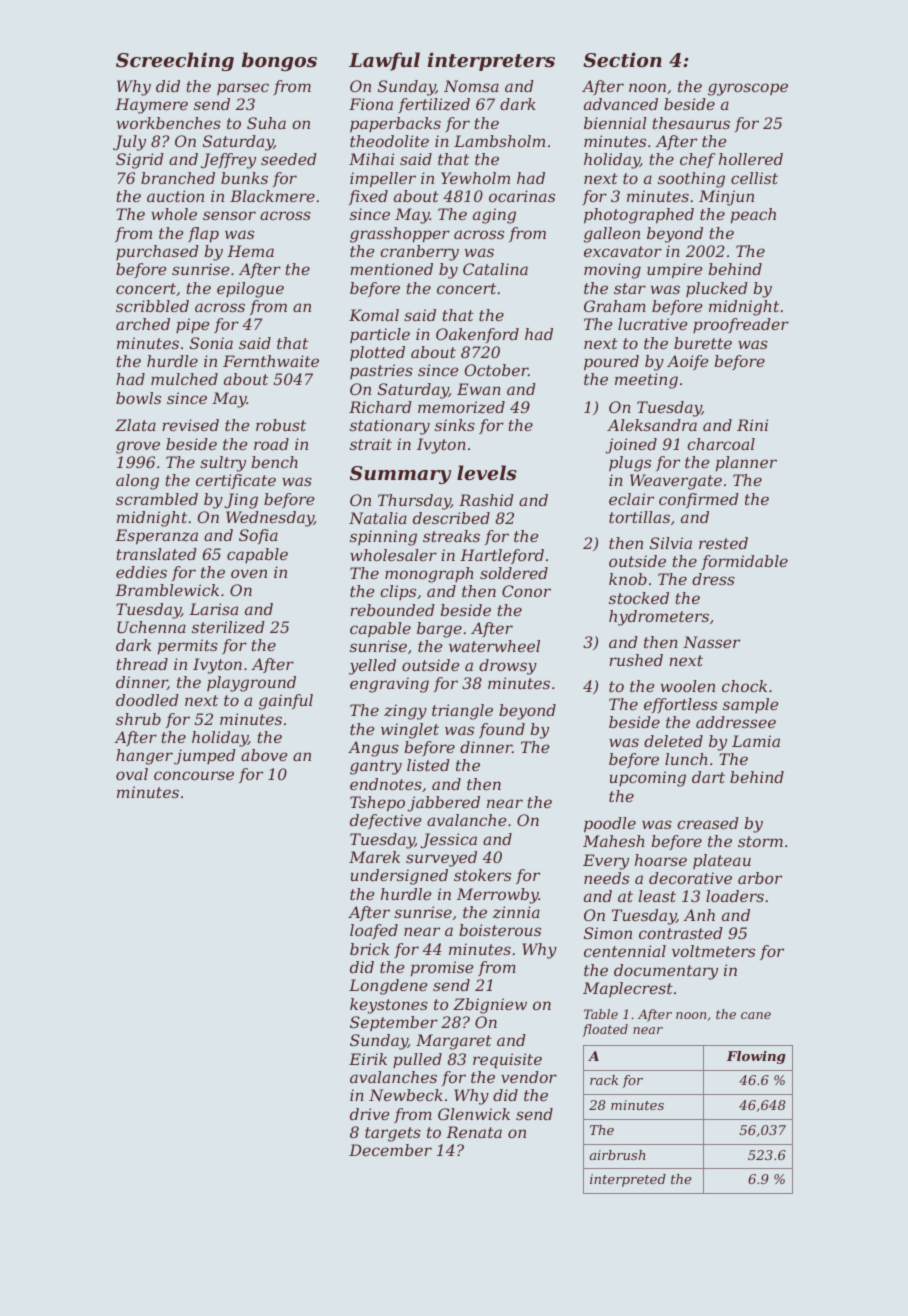  What do you see at coordinates (399, 877) in the image?
I see `undersigned` at bounding box center [399, 877].
